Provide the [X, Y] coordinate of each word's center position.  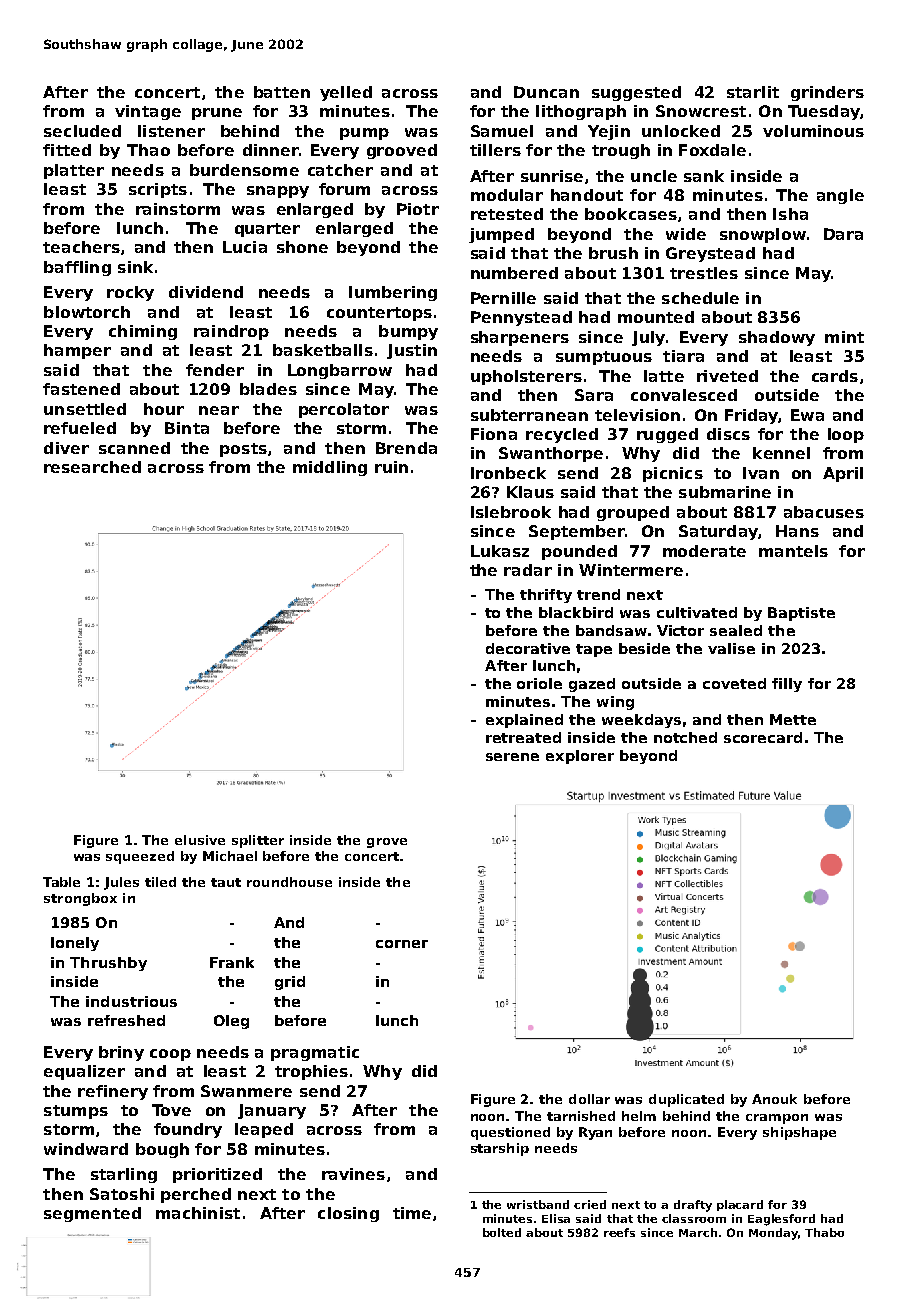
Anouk [774, 1099]
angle [840, 196]
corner [402, 944]
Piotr [418, 209]
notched [685, 737]
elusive [200, 840]
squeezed [140, 857]
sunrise [552, 176]
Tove [171, 1110]
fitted [67, 150]
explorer [580, 757]
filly [787, 685]
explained [524, 721]
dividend [206, 292]
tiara [683, 356]
